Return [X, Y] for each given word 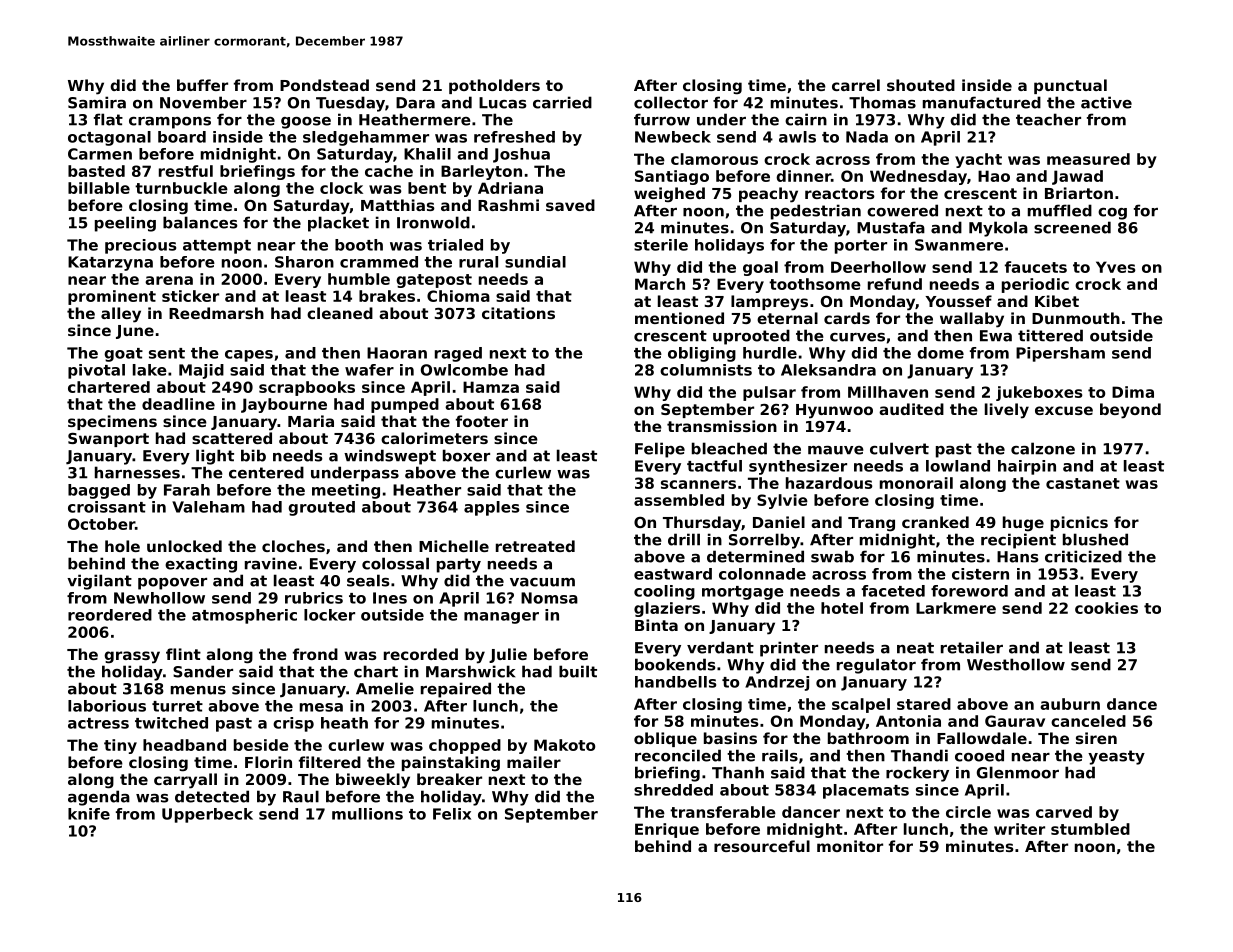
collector [671, 102]
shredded [673, 790]
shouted [921, 85]
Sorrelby [764, 541]
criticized [1083, 556]
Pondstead [324, 85]
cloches [293, 546]
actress [98, 723]
